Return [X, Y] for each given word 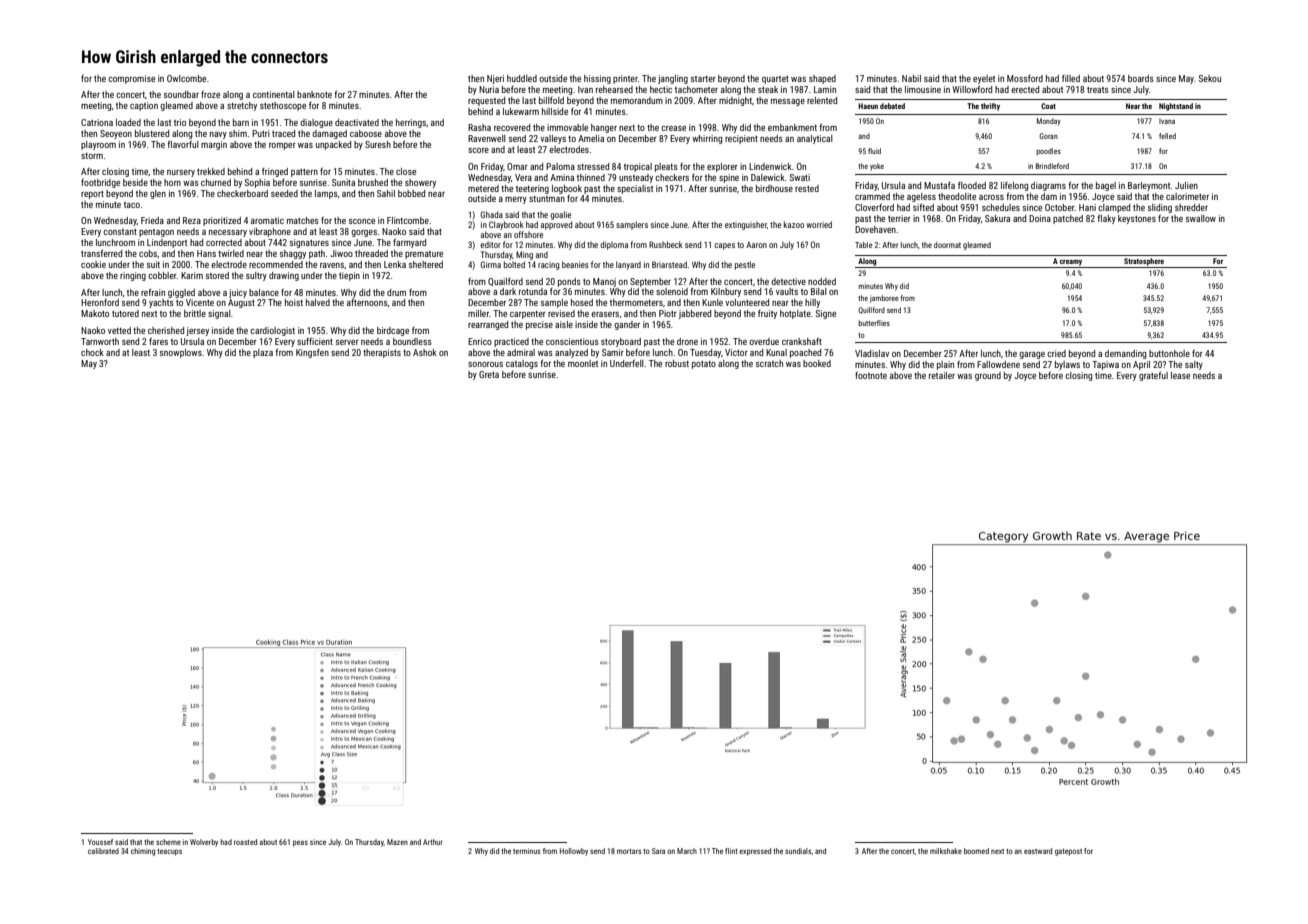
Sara [658, 851]
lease [1180, 375]
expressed [755, 852]
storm [92, 156]
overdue [764, 341]
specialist [635, 189]
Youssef [100, 842]
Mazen [397, 842]
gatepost [1068, 852]
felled [1167, 136]
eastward [1038, 851]
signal [219, 314]
